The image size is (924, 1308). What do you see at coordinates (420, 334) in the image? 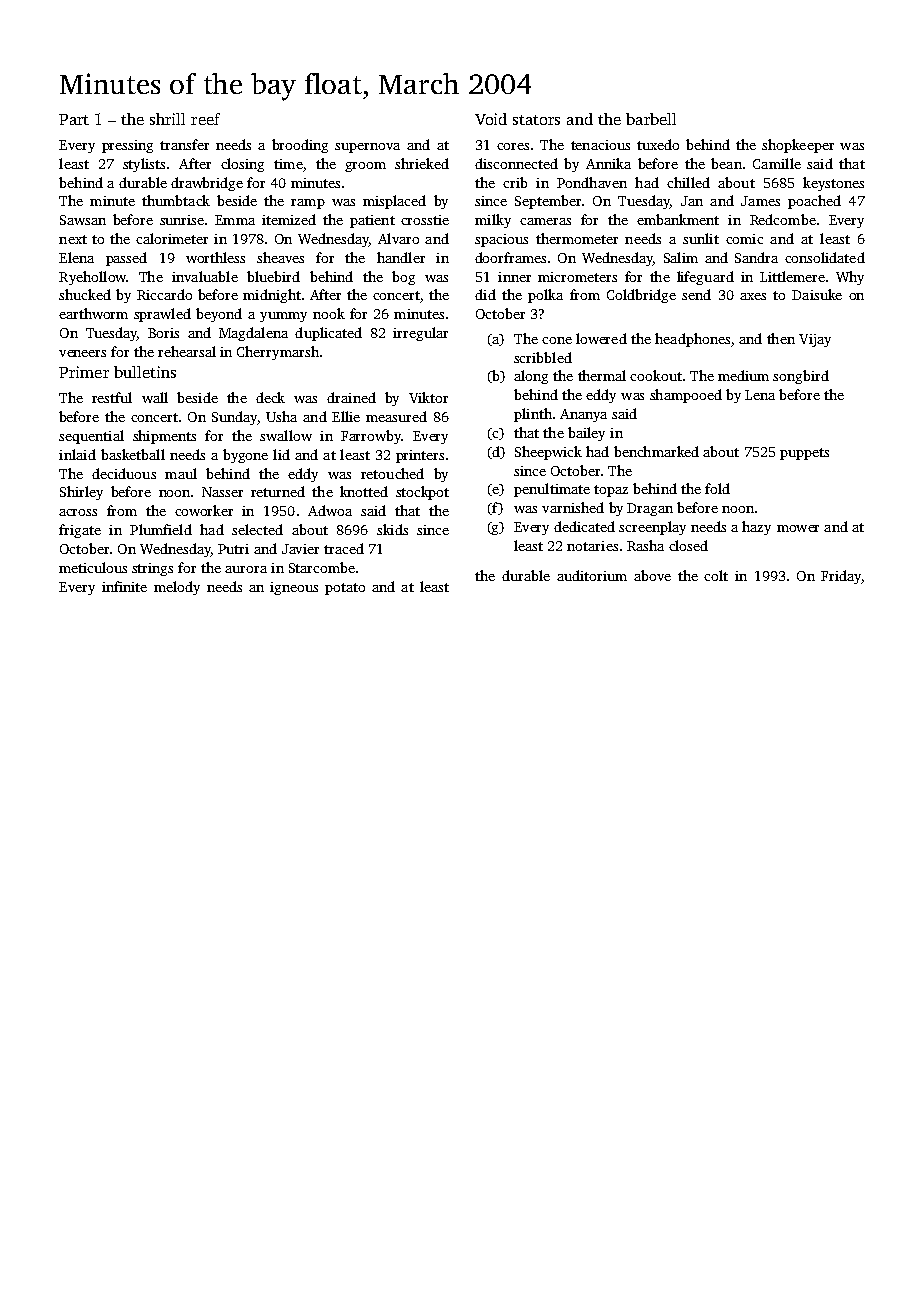
I see `irregular` at bounding box center [420, 334].
